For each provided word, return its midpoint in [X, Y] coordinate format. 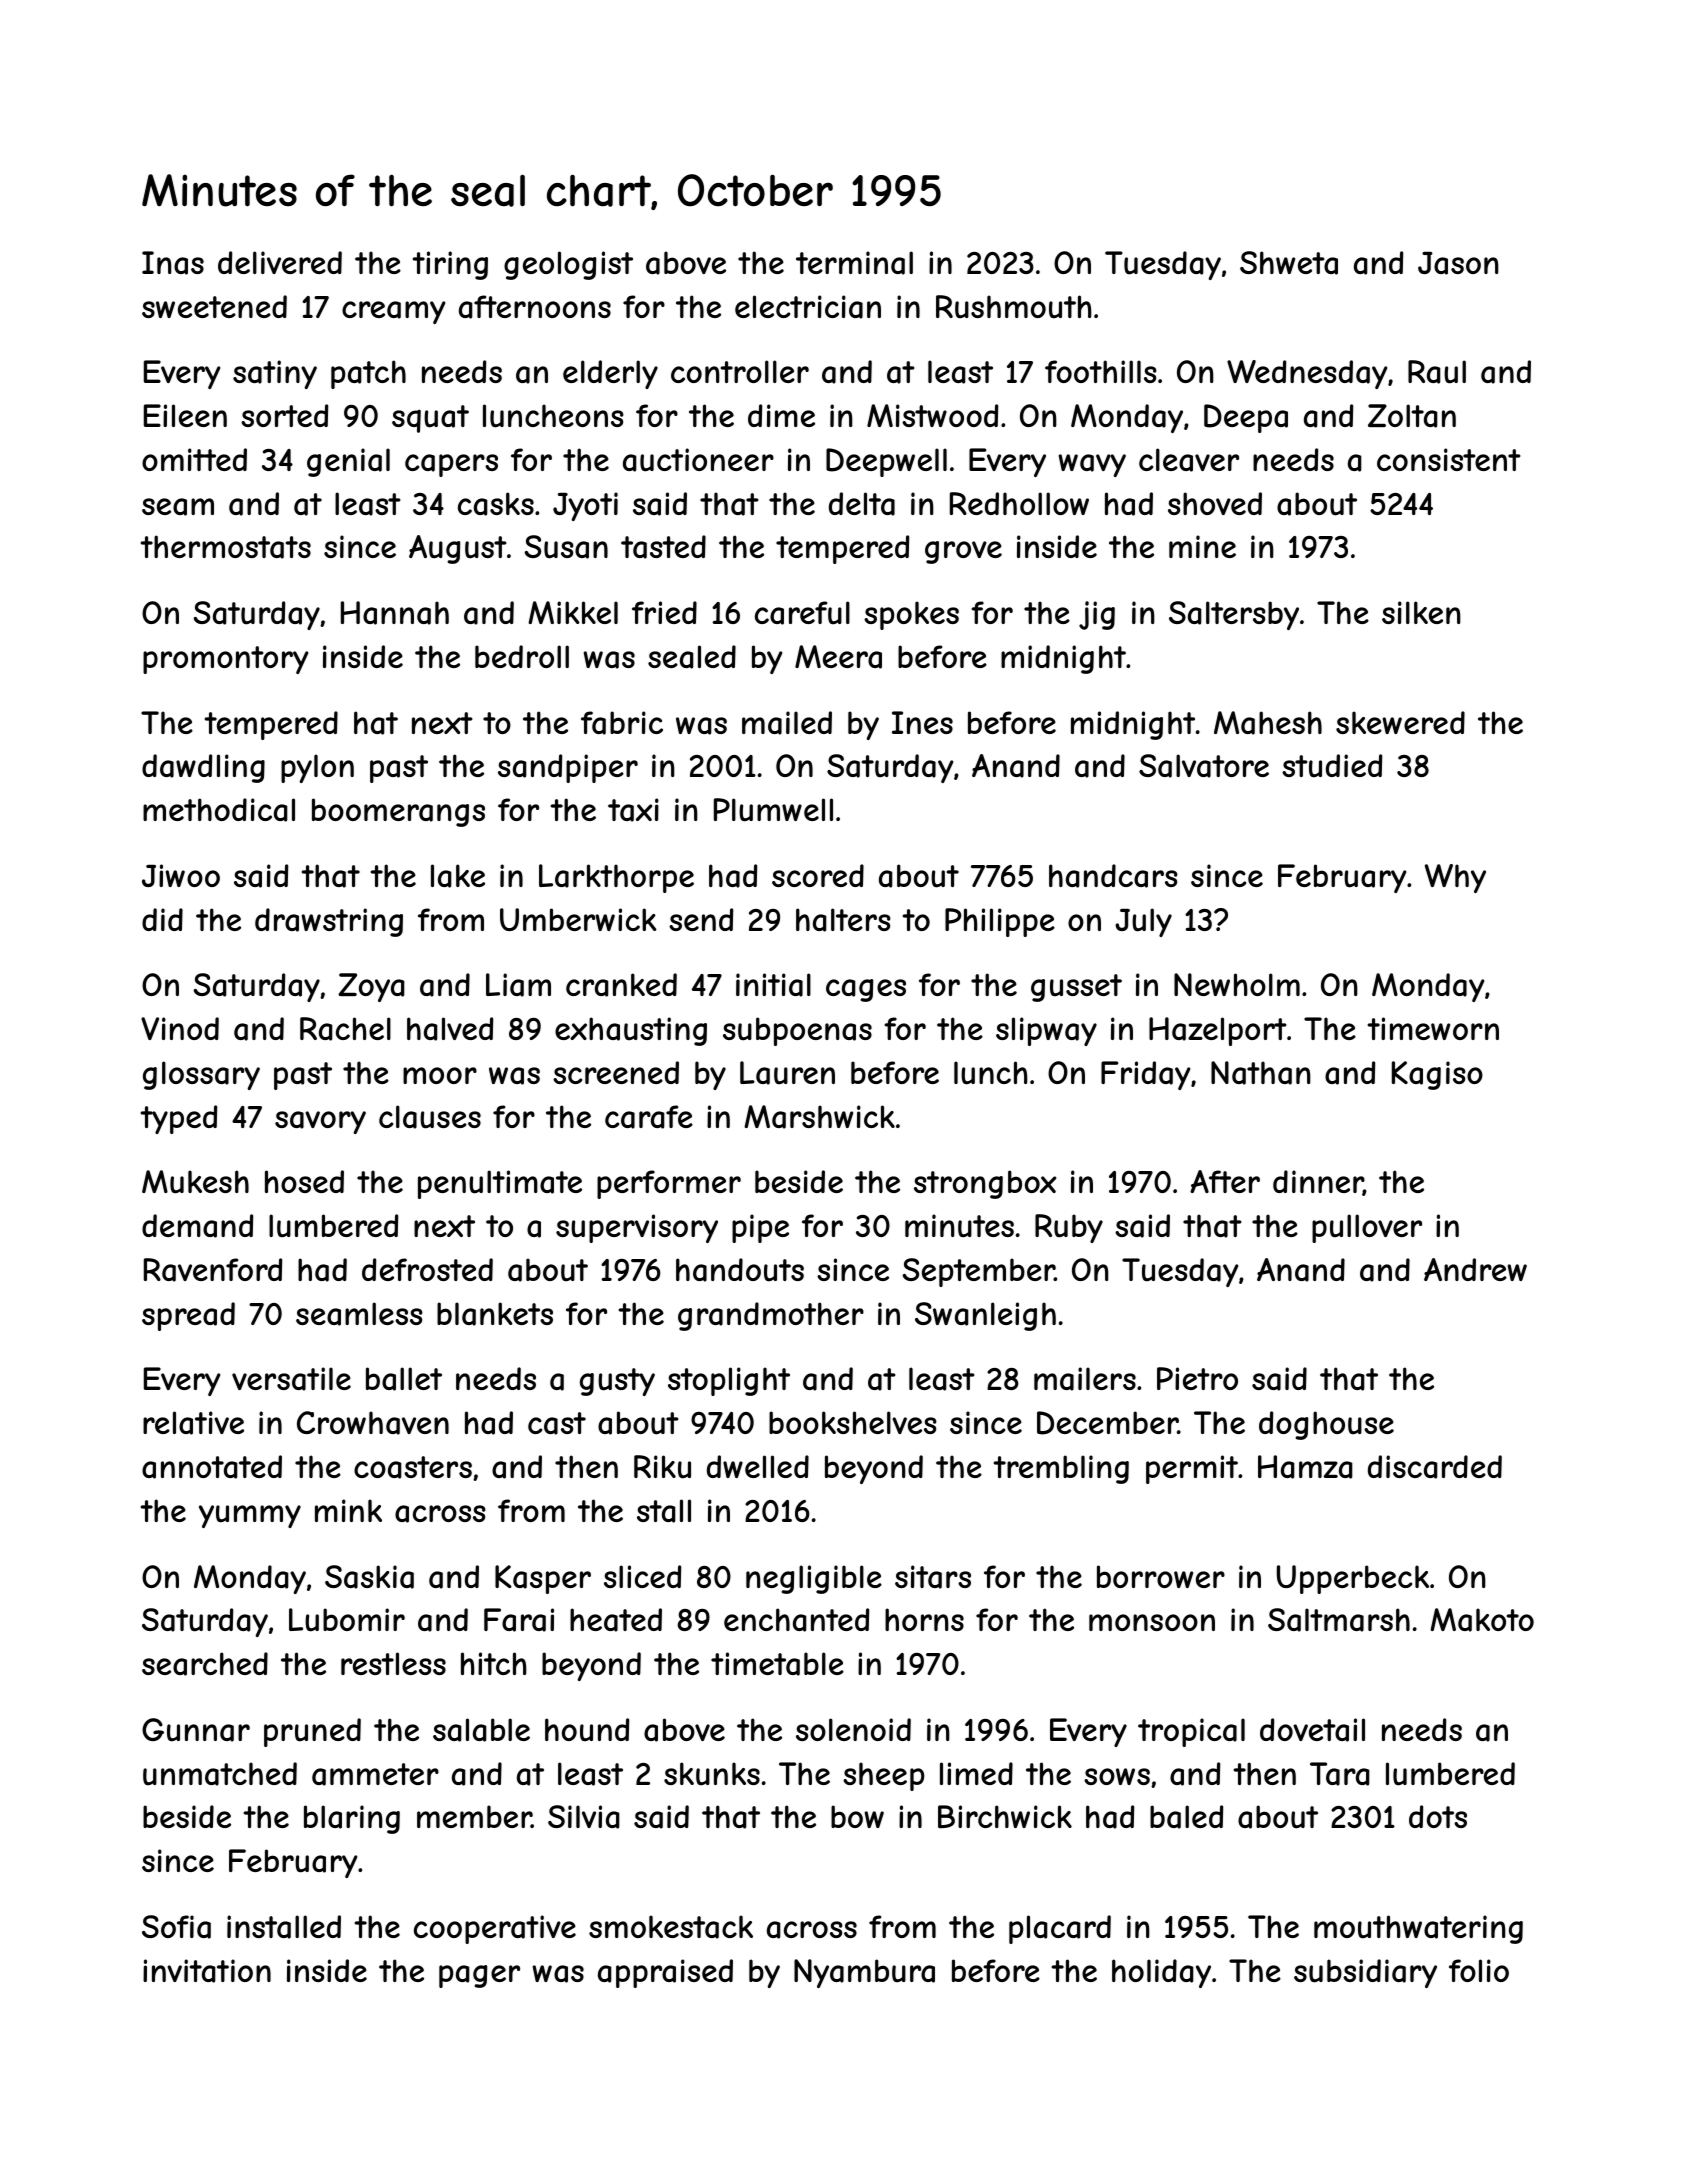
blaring [352, 1819]
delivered [280, 262]
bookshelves [853, 1422]
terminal [854, 263]
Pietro [1197, 1378]
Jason [1458, 263]
